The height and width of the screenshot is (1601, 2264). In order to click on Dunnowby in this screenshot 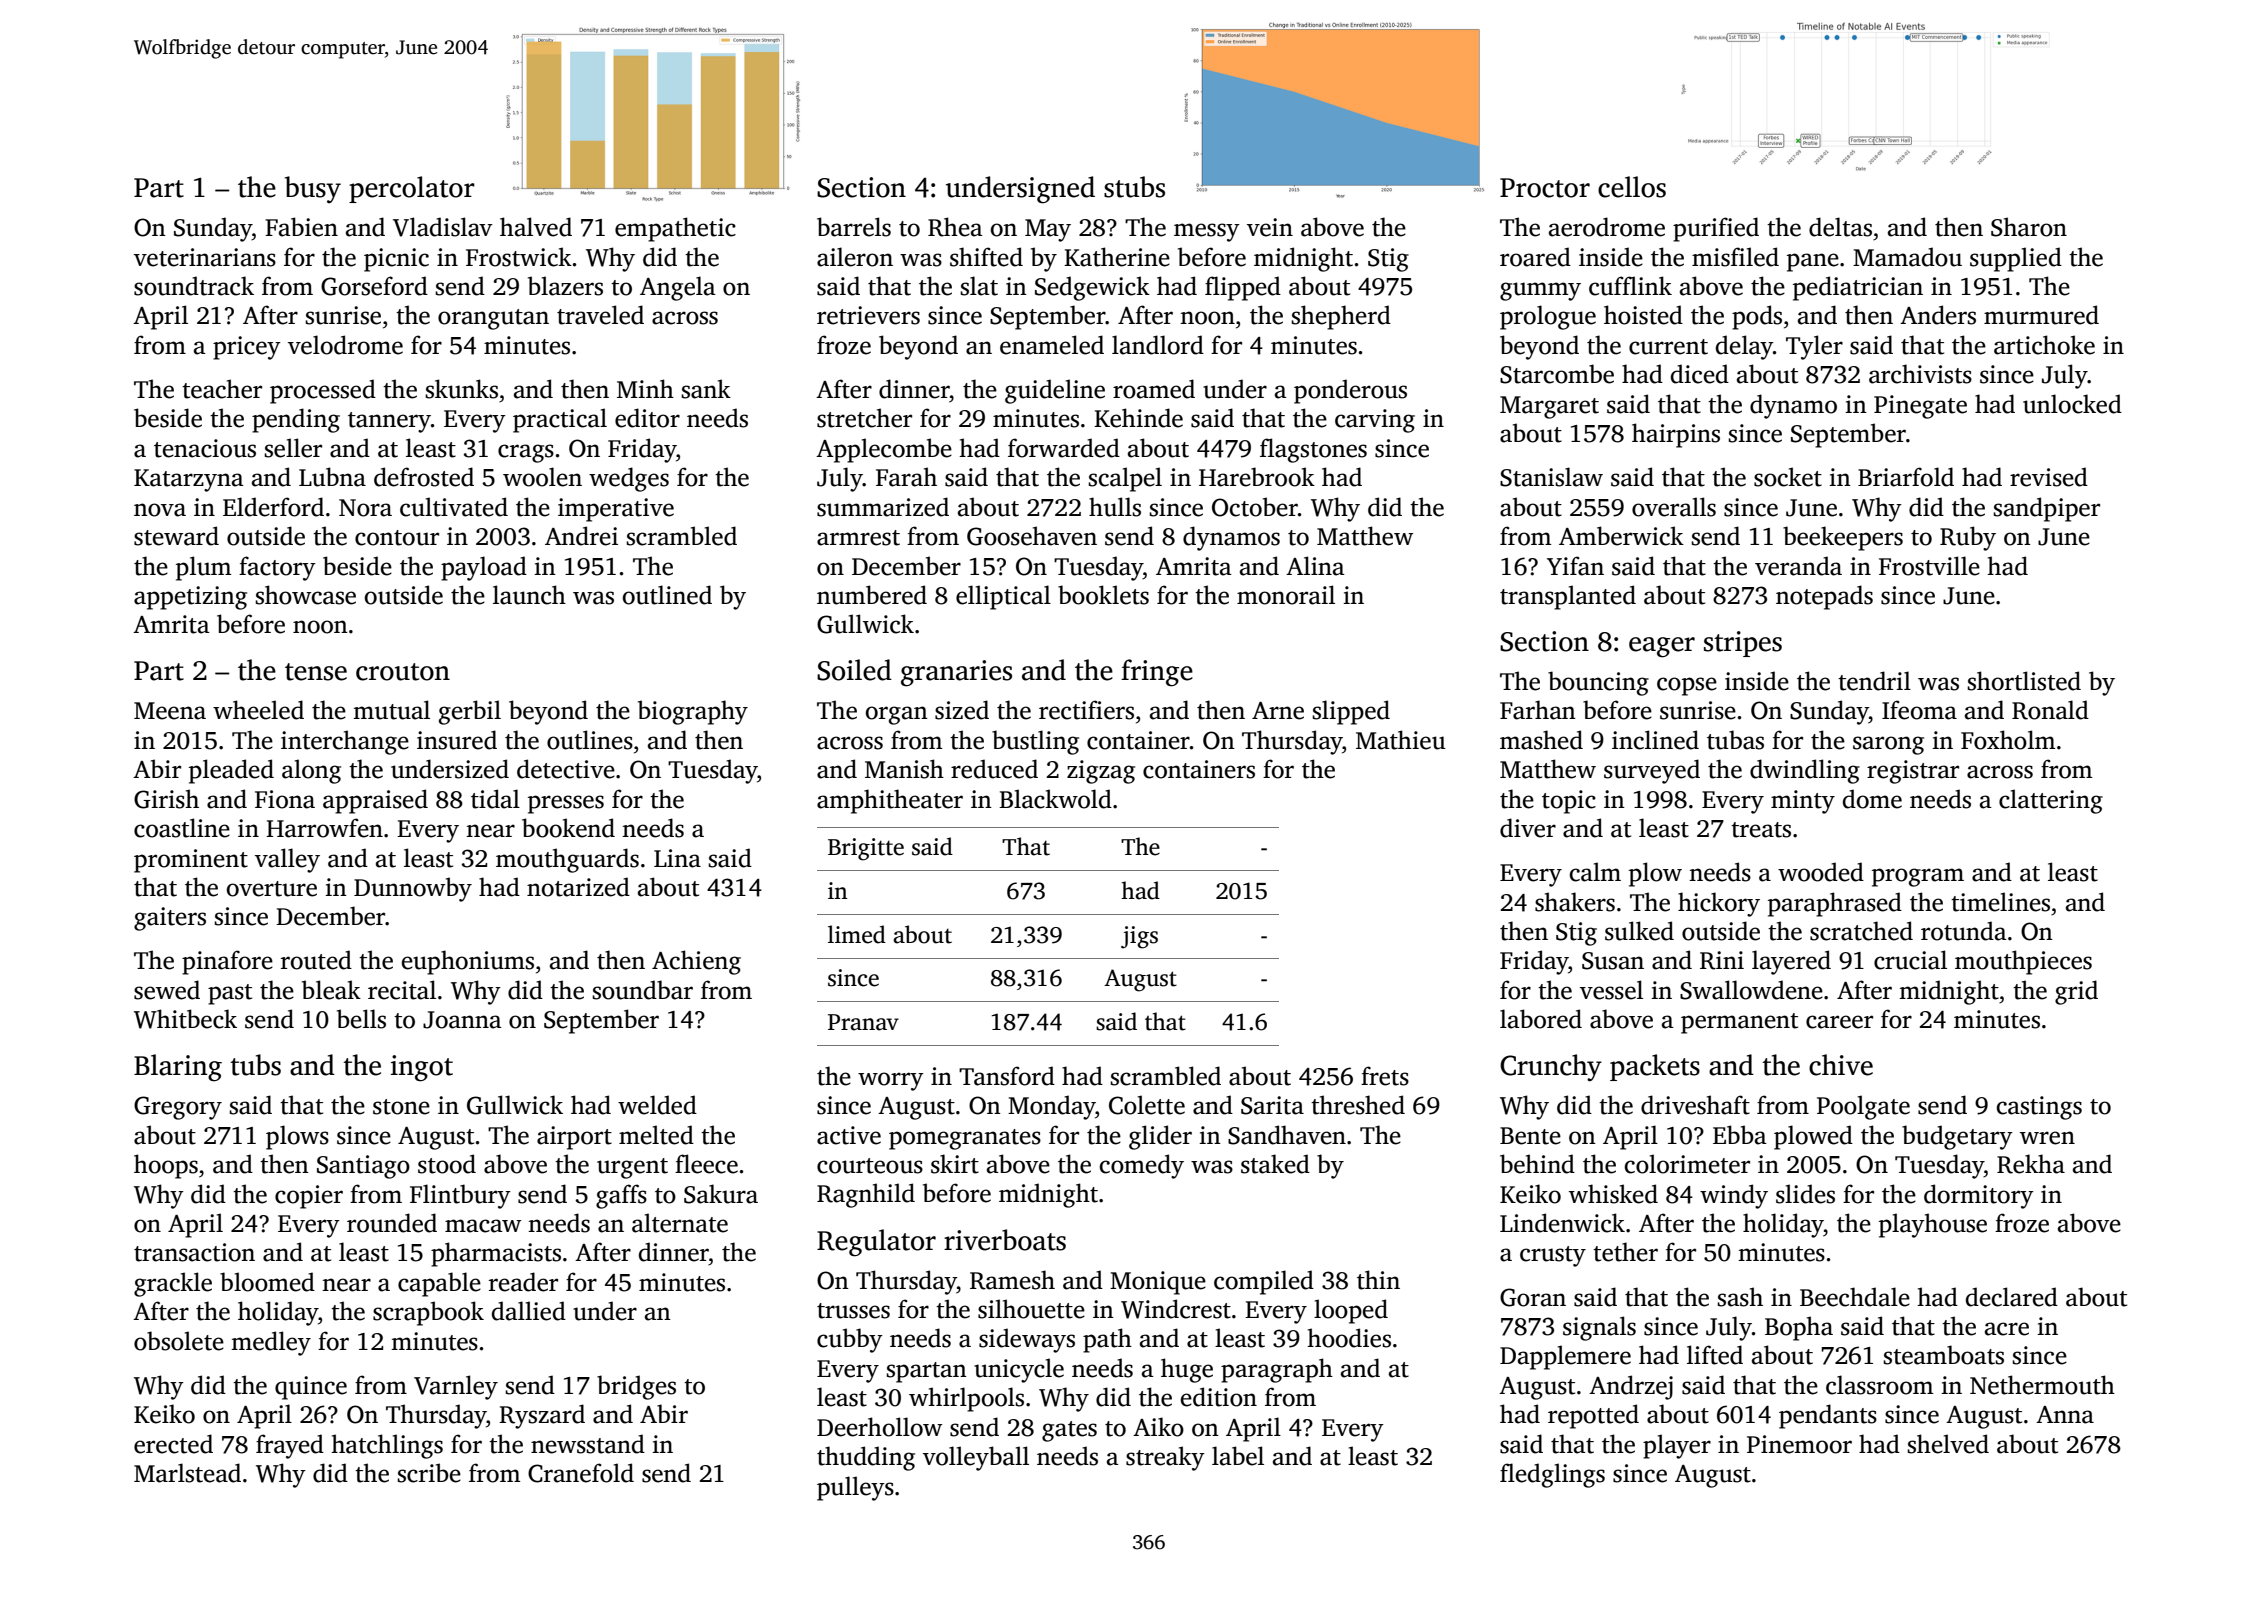, I will do `click(413, 889)`.
